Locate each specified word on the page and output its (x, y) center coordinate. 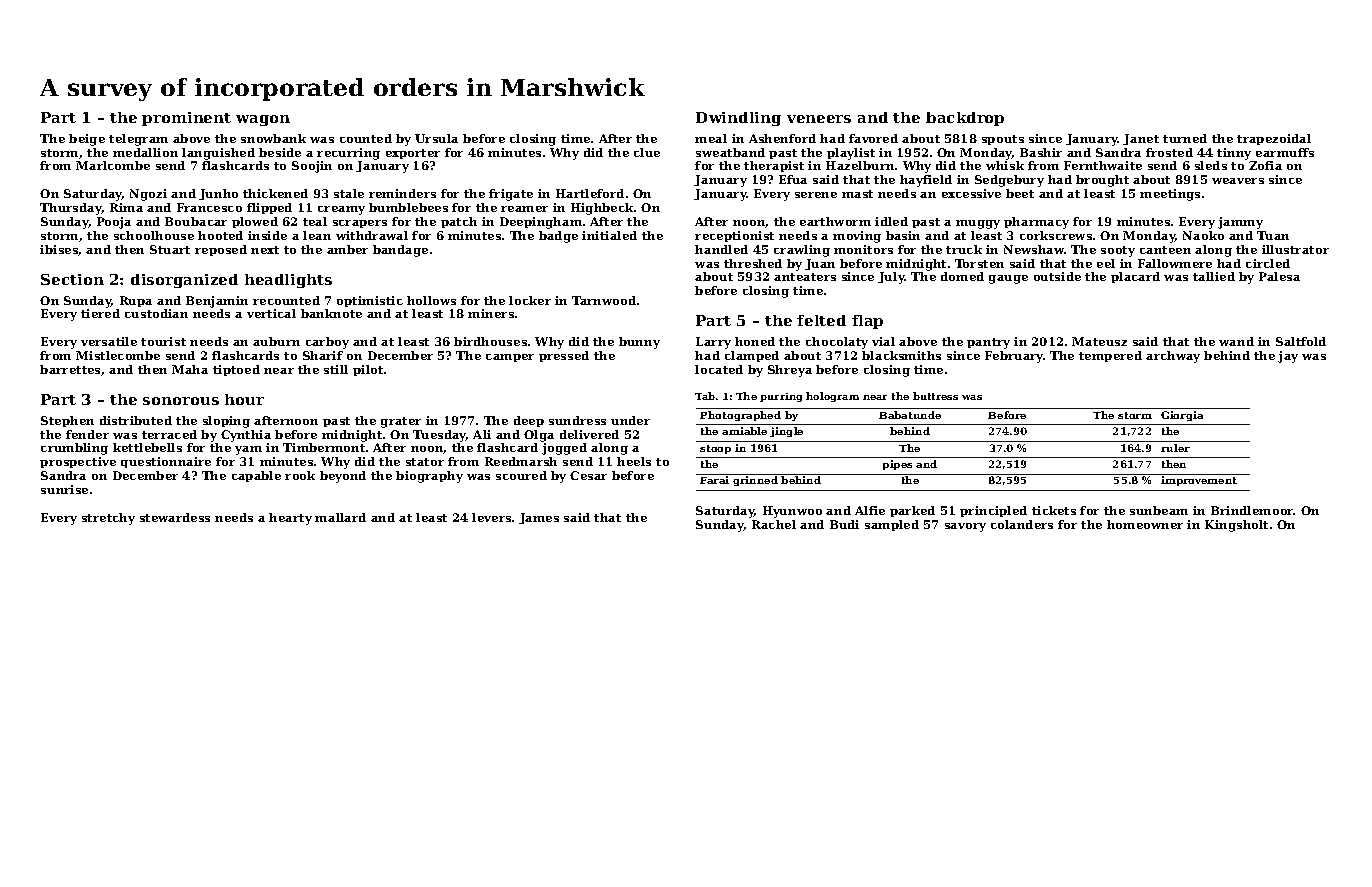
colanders (1022, 524)
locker (530, 300)
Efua (793, 179)
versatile (109, 341)
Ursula (436, 138)
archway (1173, 357)
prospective (78, 462)
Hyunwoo (792, 512)
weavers (1238, 181)
